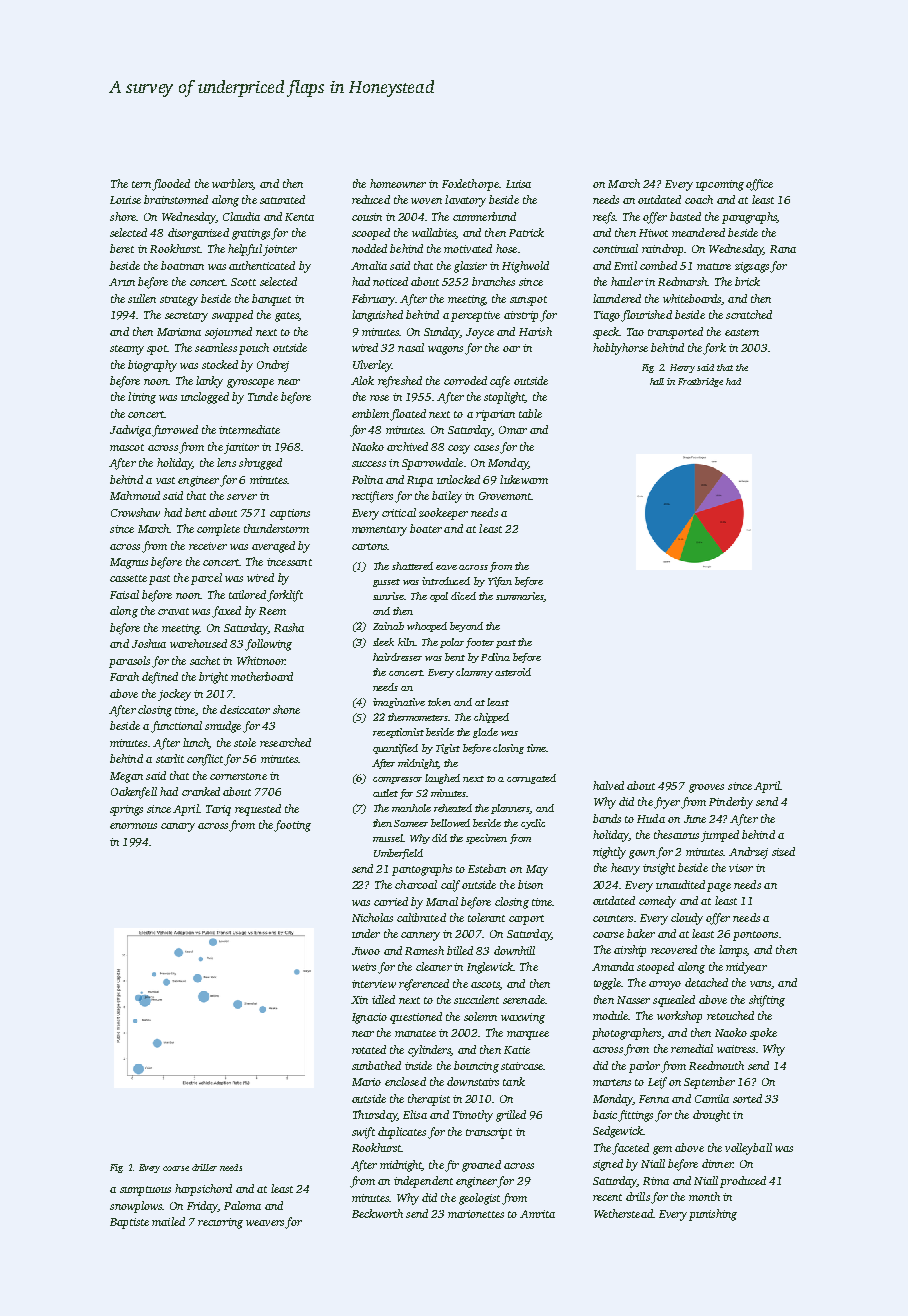  What do you see at coordinates (485, 733) in the document?
I see `glade` at bounding box center [485, 733].
